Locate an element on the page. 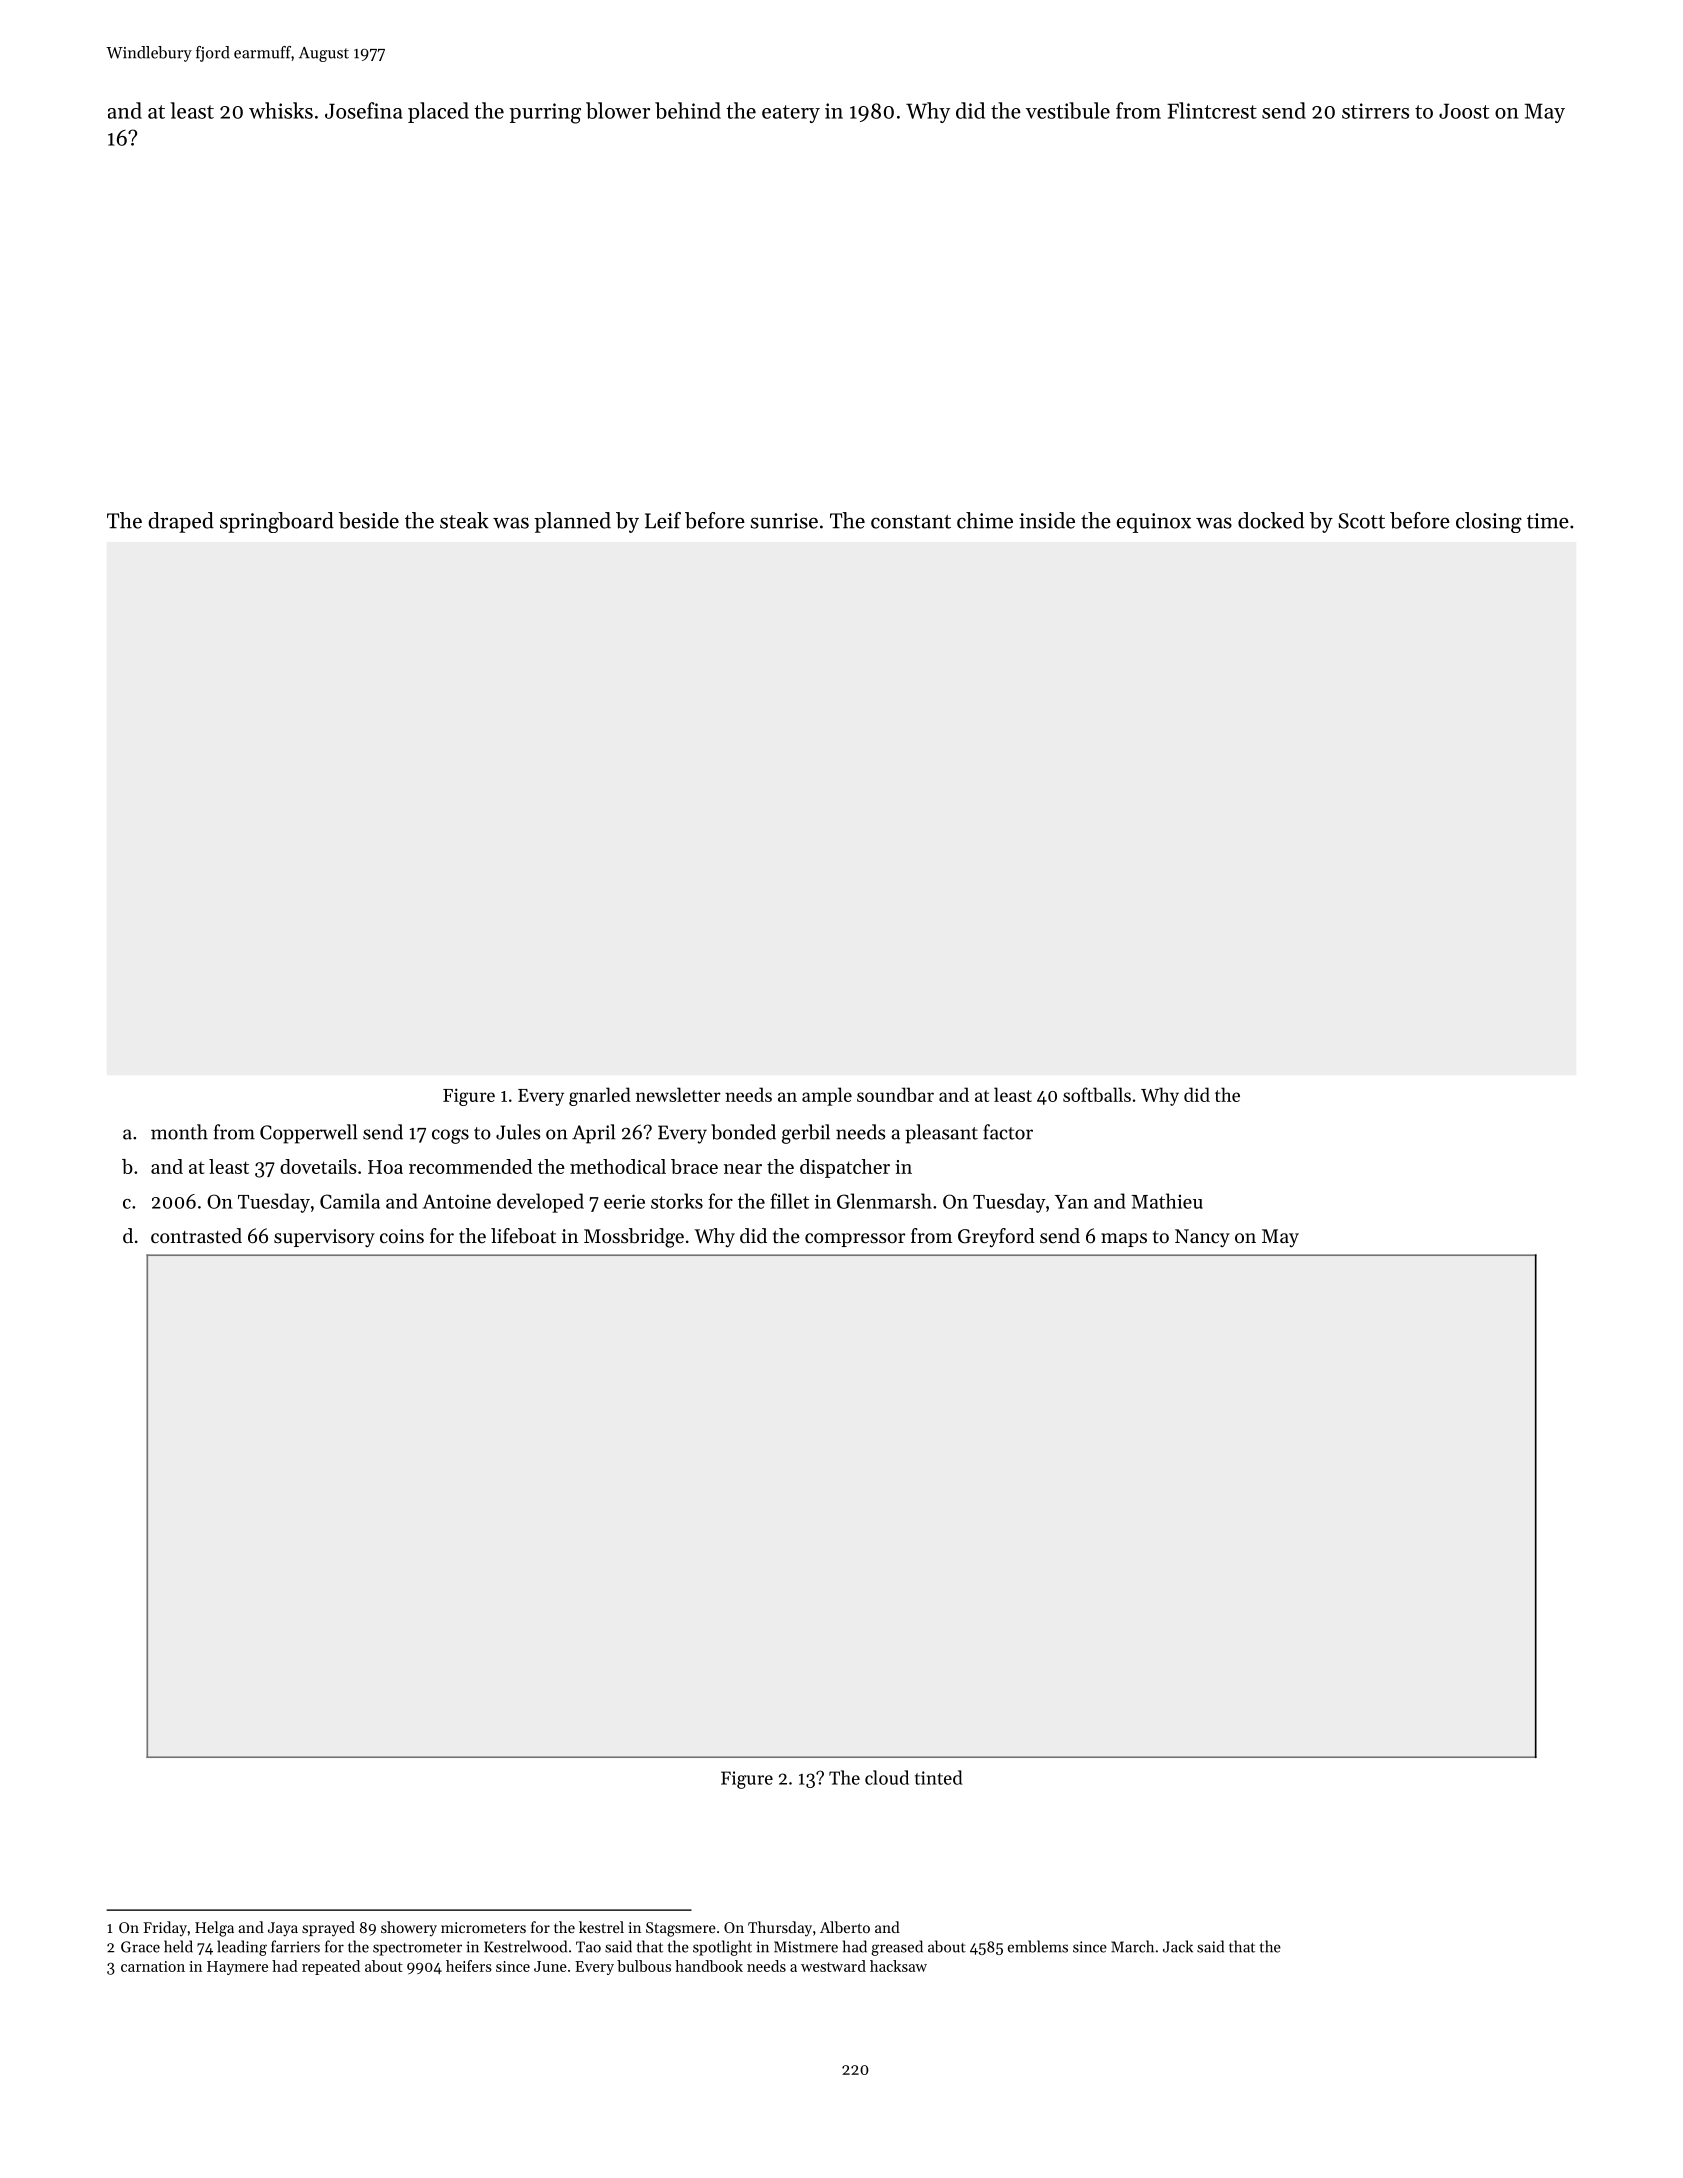 This image has height=2178, width=1683. Nancy is located at coordinates (1202, 1238).
